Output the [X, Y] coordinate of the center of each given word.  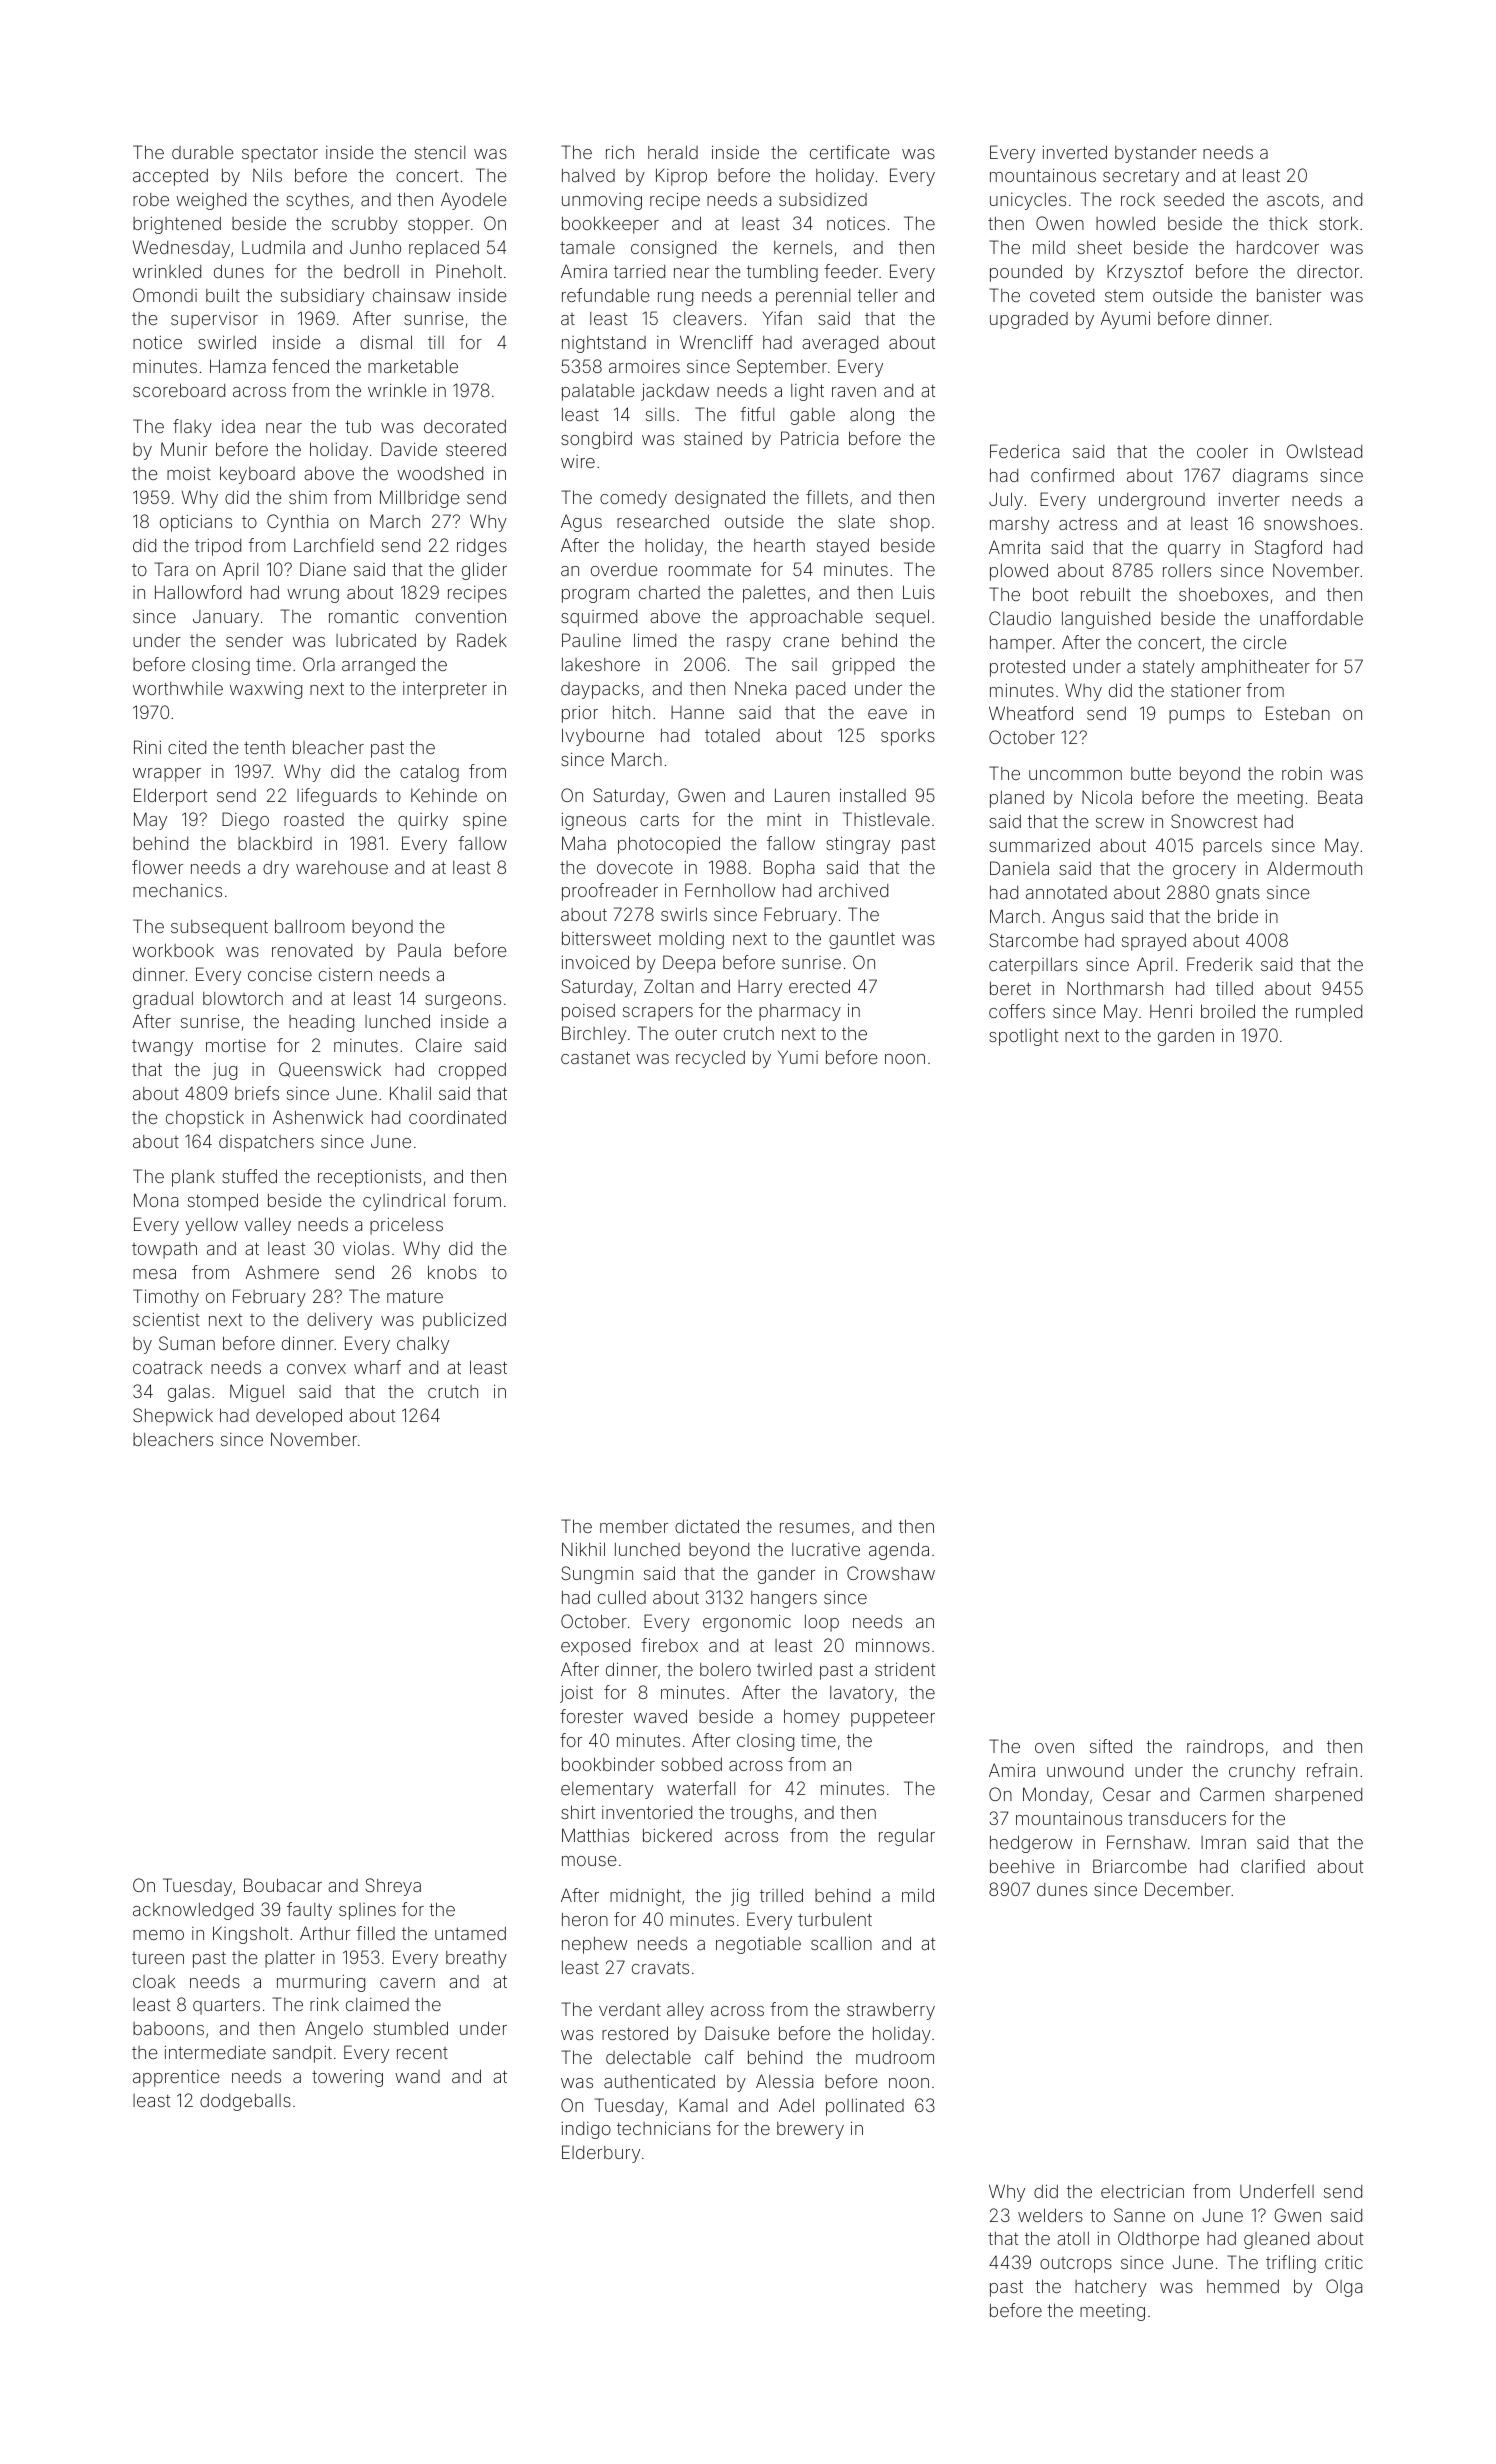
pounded [1026, 273]
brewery [810, 2130]
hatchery [1111, 2288]
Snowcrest [1214, 821]
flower [157, 867]
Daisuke [737, 2033]
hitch [631, 712]
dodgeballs [245, 2102]
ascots [1293, 200]
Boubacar [283, 1885]
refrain [1332, 1770]
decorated [465, 426]
